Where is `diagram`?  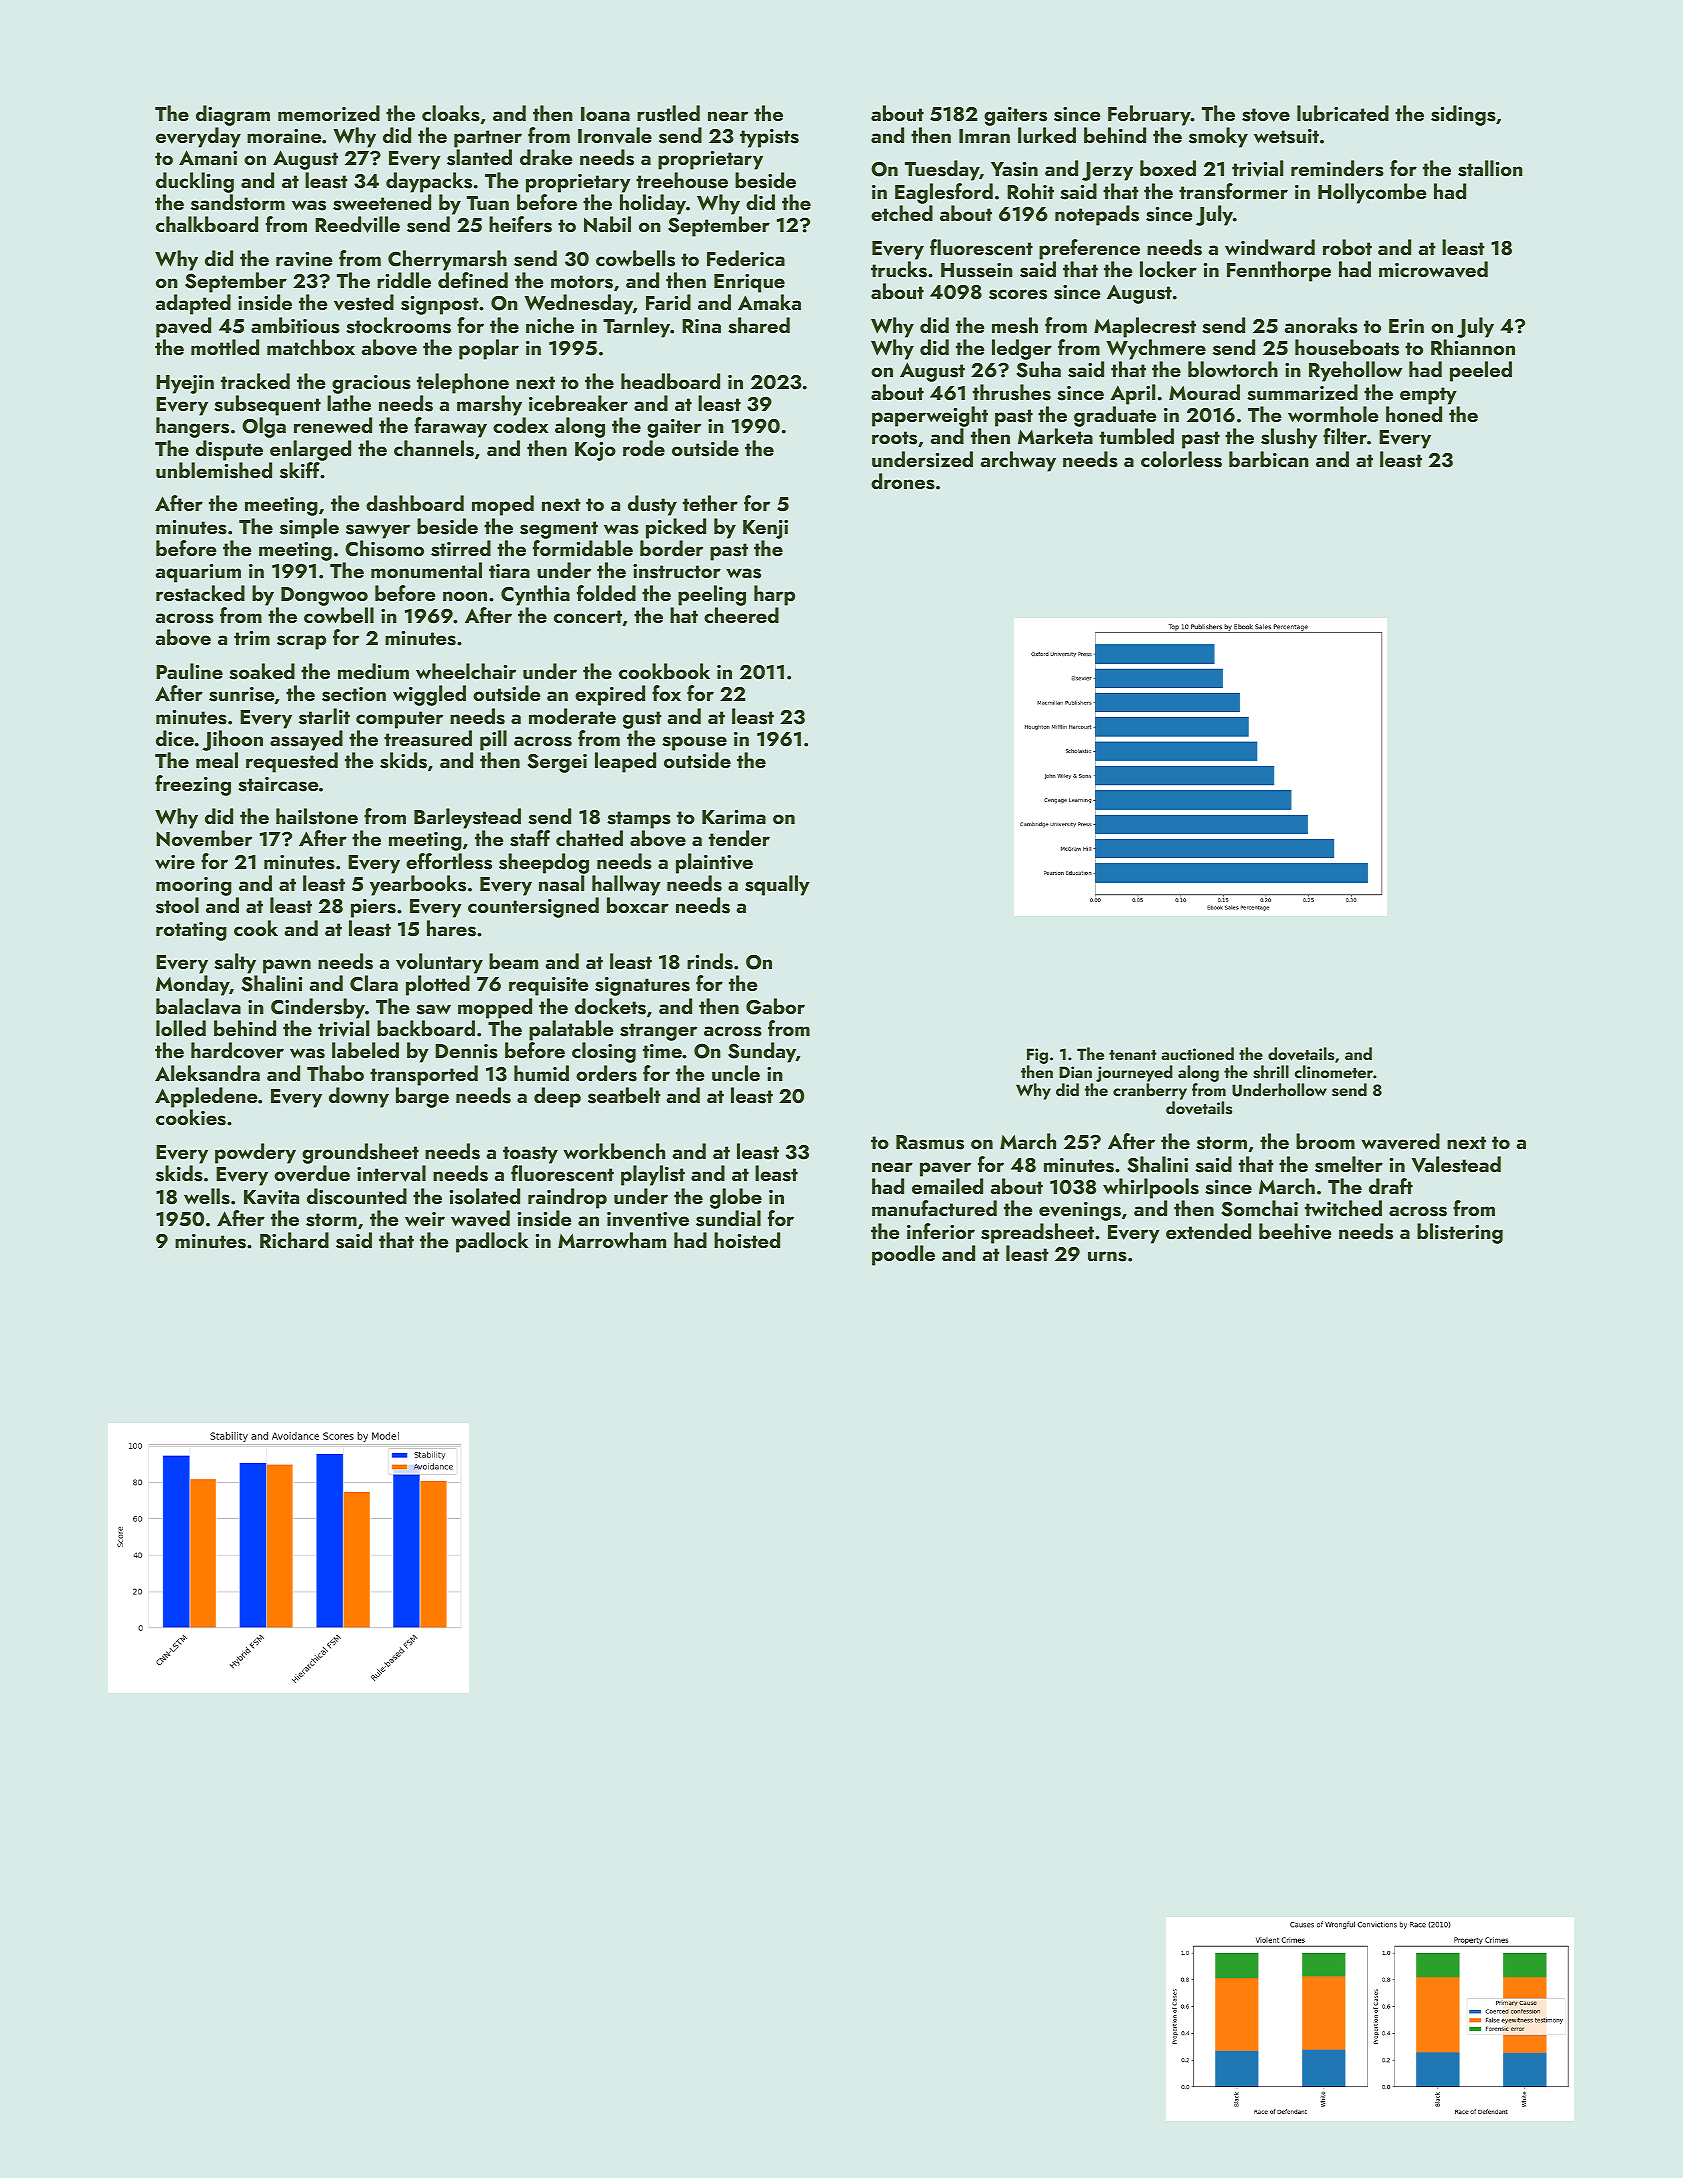 diagram is located at coordinates (233, 115).
